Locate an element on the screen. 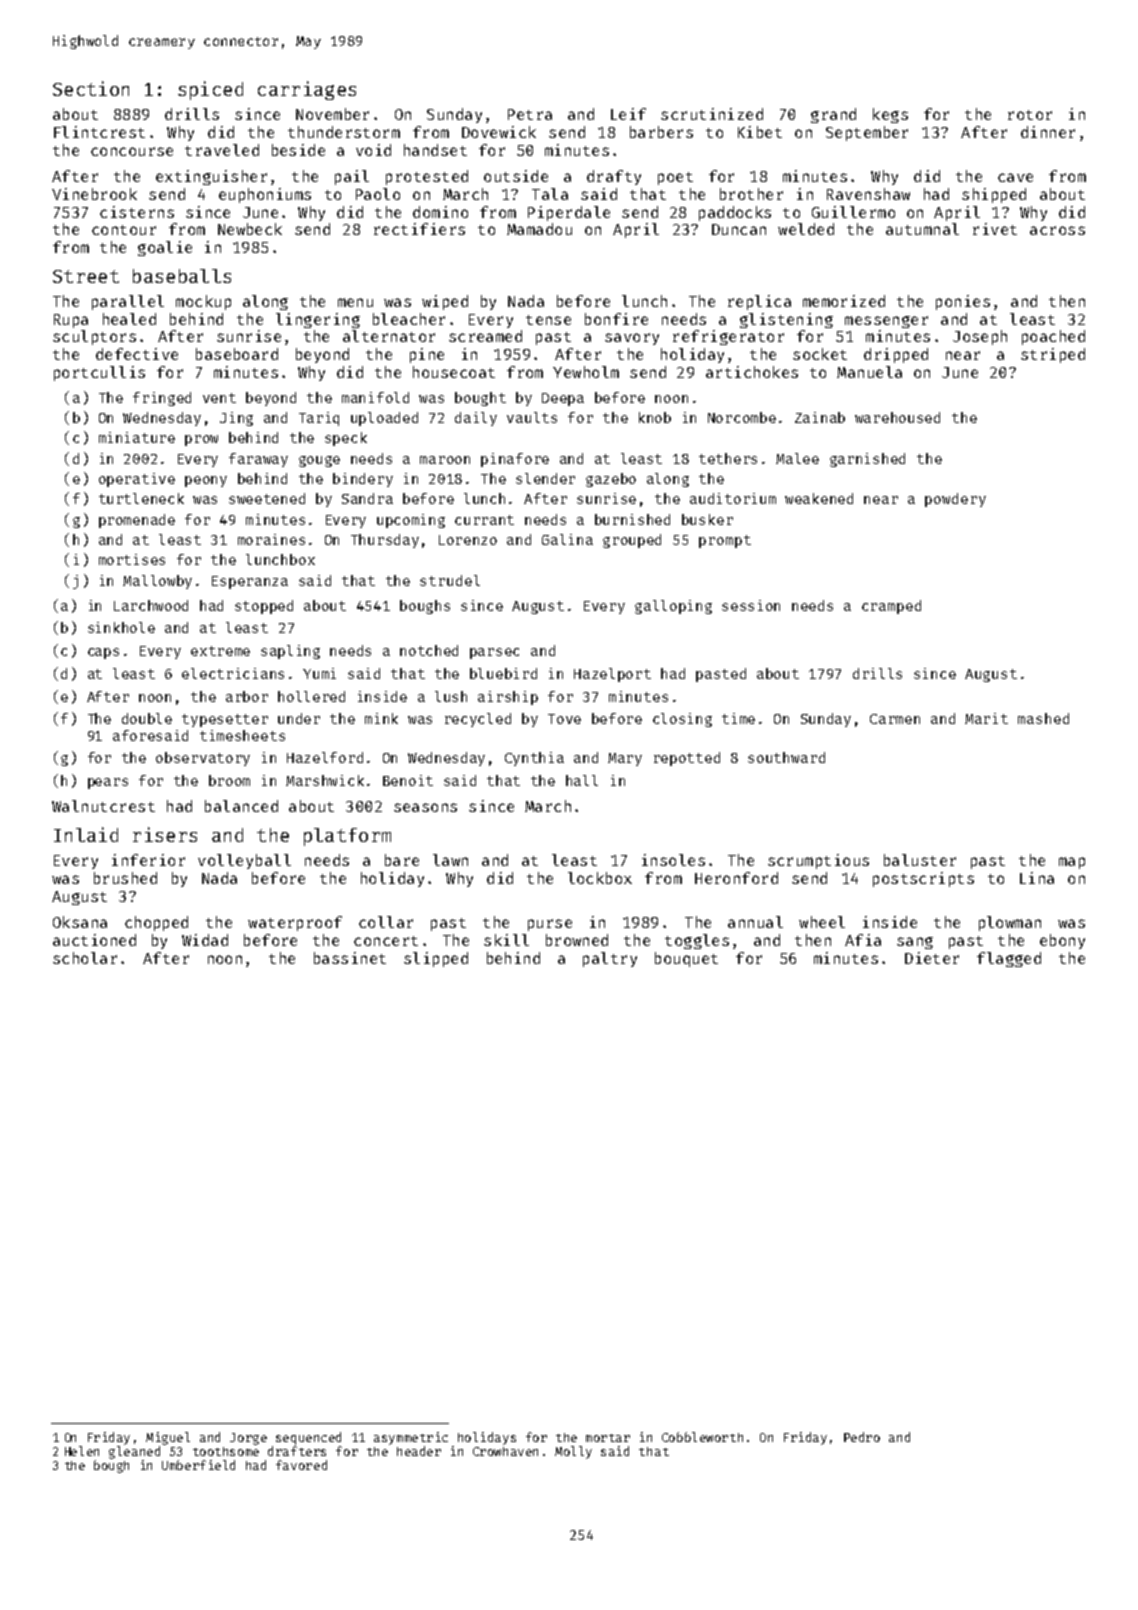 This screenshot has width=1138, height=1610. rotor is located at coordinates (1030, 115).
